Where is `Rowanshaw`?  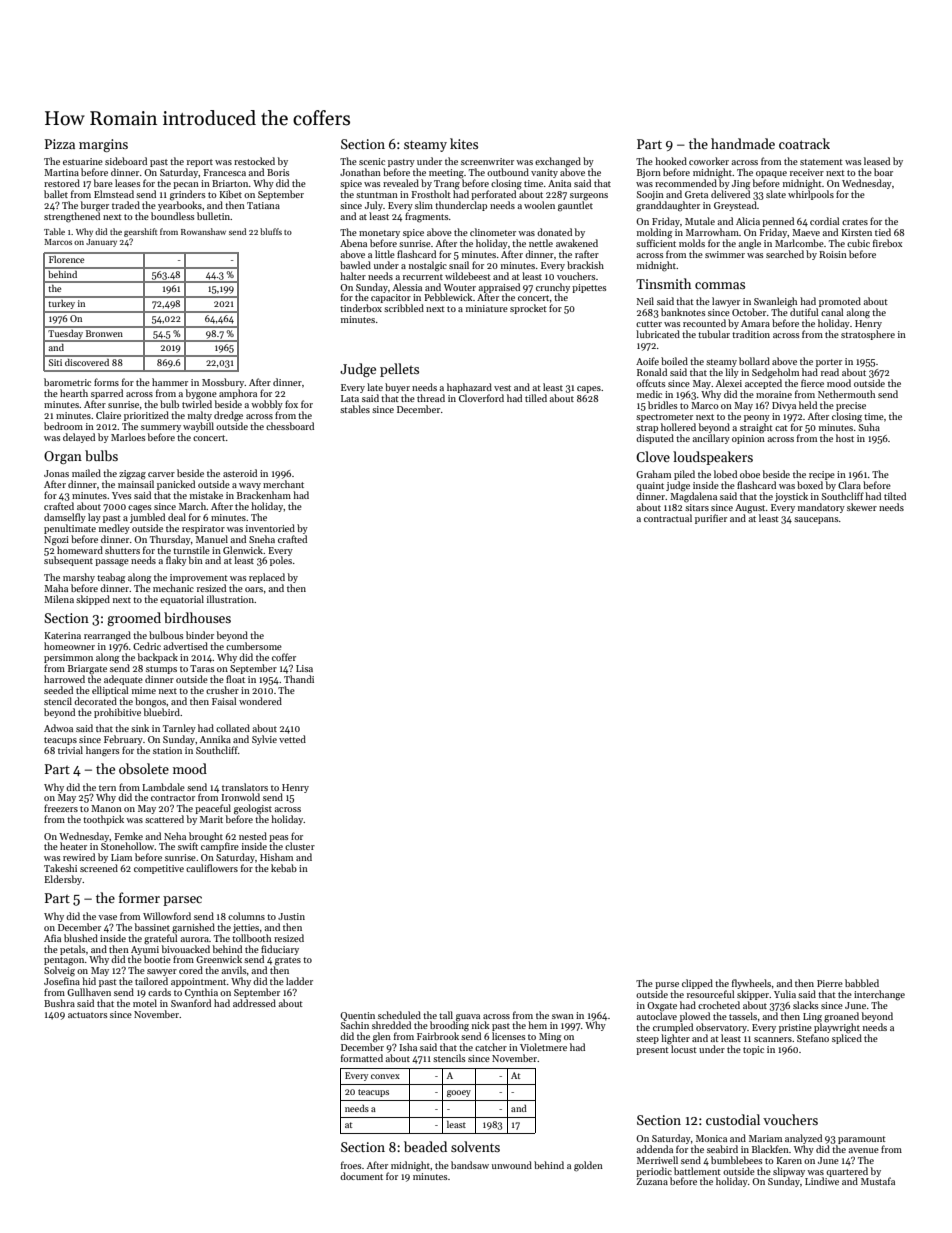 Rowanshaw is located at coordinates (203, 231).
